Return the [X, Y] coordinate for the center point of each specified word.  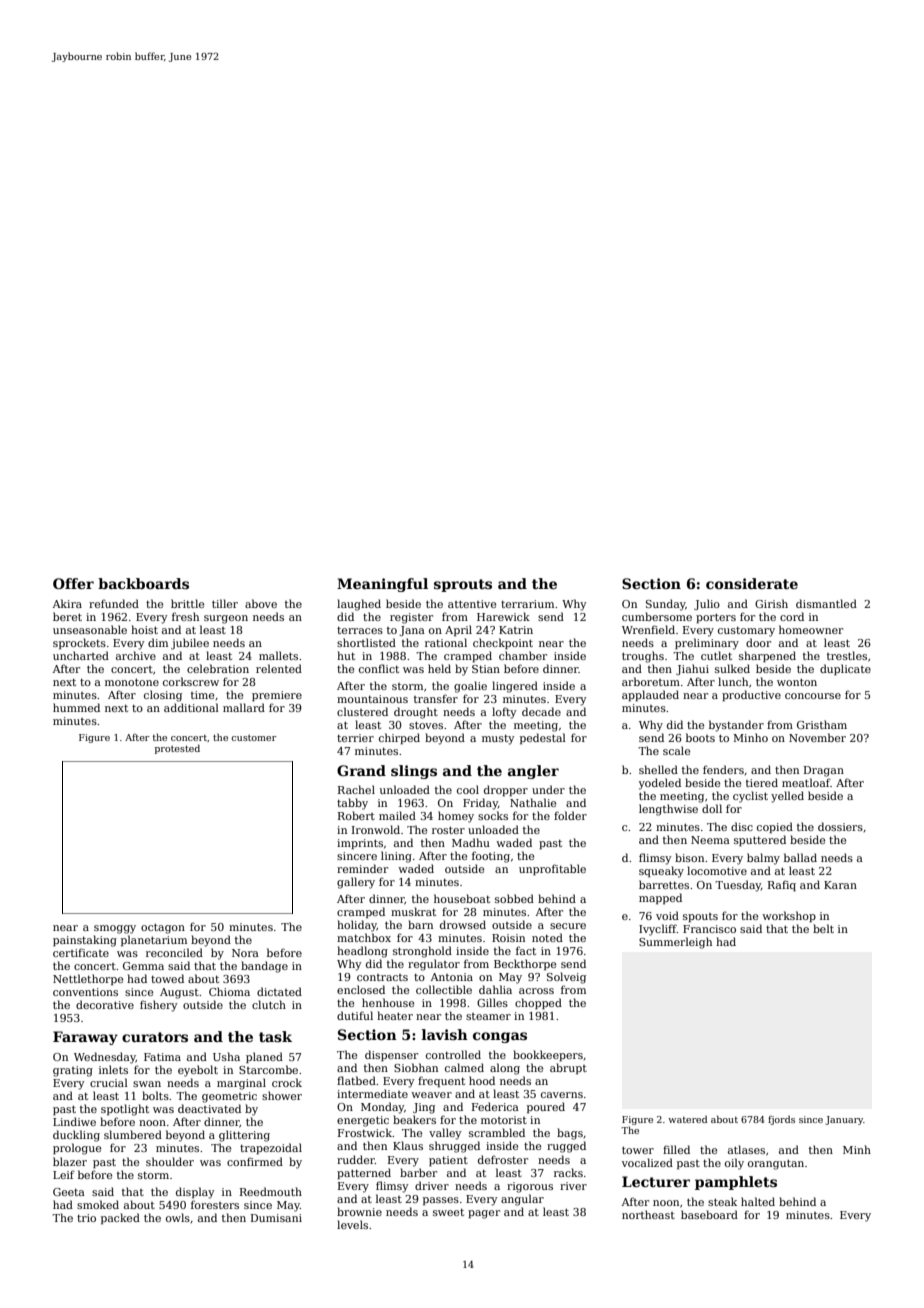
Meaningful [382, 585]
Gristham [822, 724]
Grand [361, 770]
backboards [143, 583]
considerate [752, 583]
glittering [244, 1136]
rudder [356, 1159]
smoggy [115, 929]
